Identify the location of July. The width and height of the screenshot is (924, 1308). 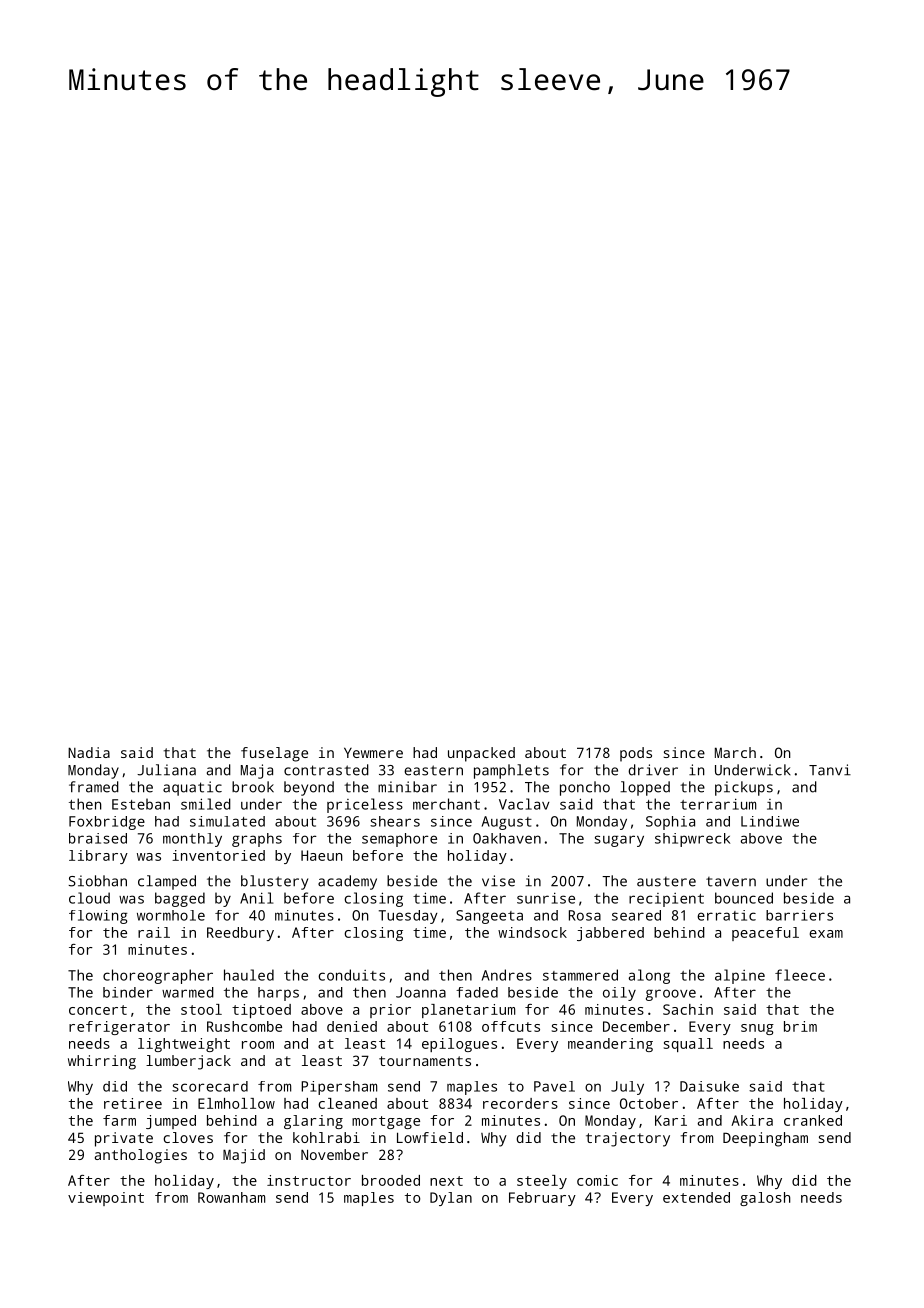
(627, 1088).
